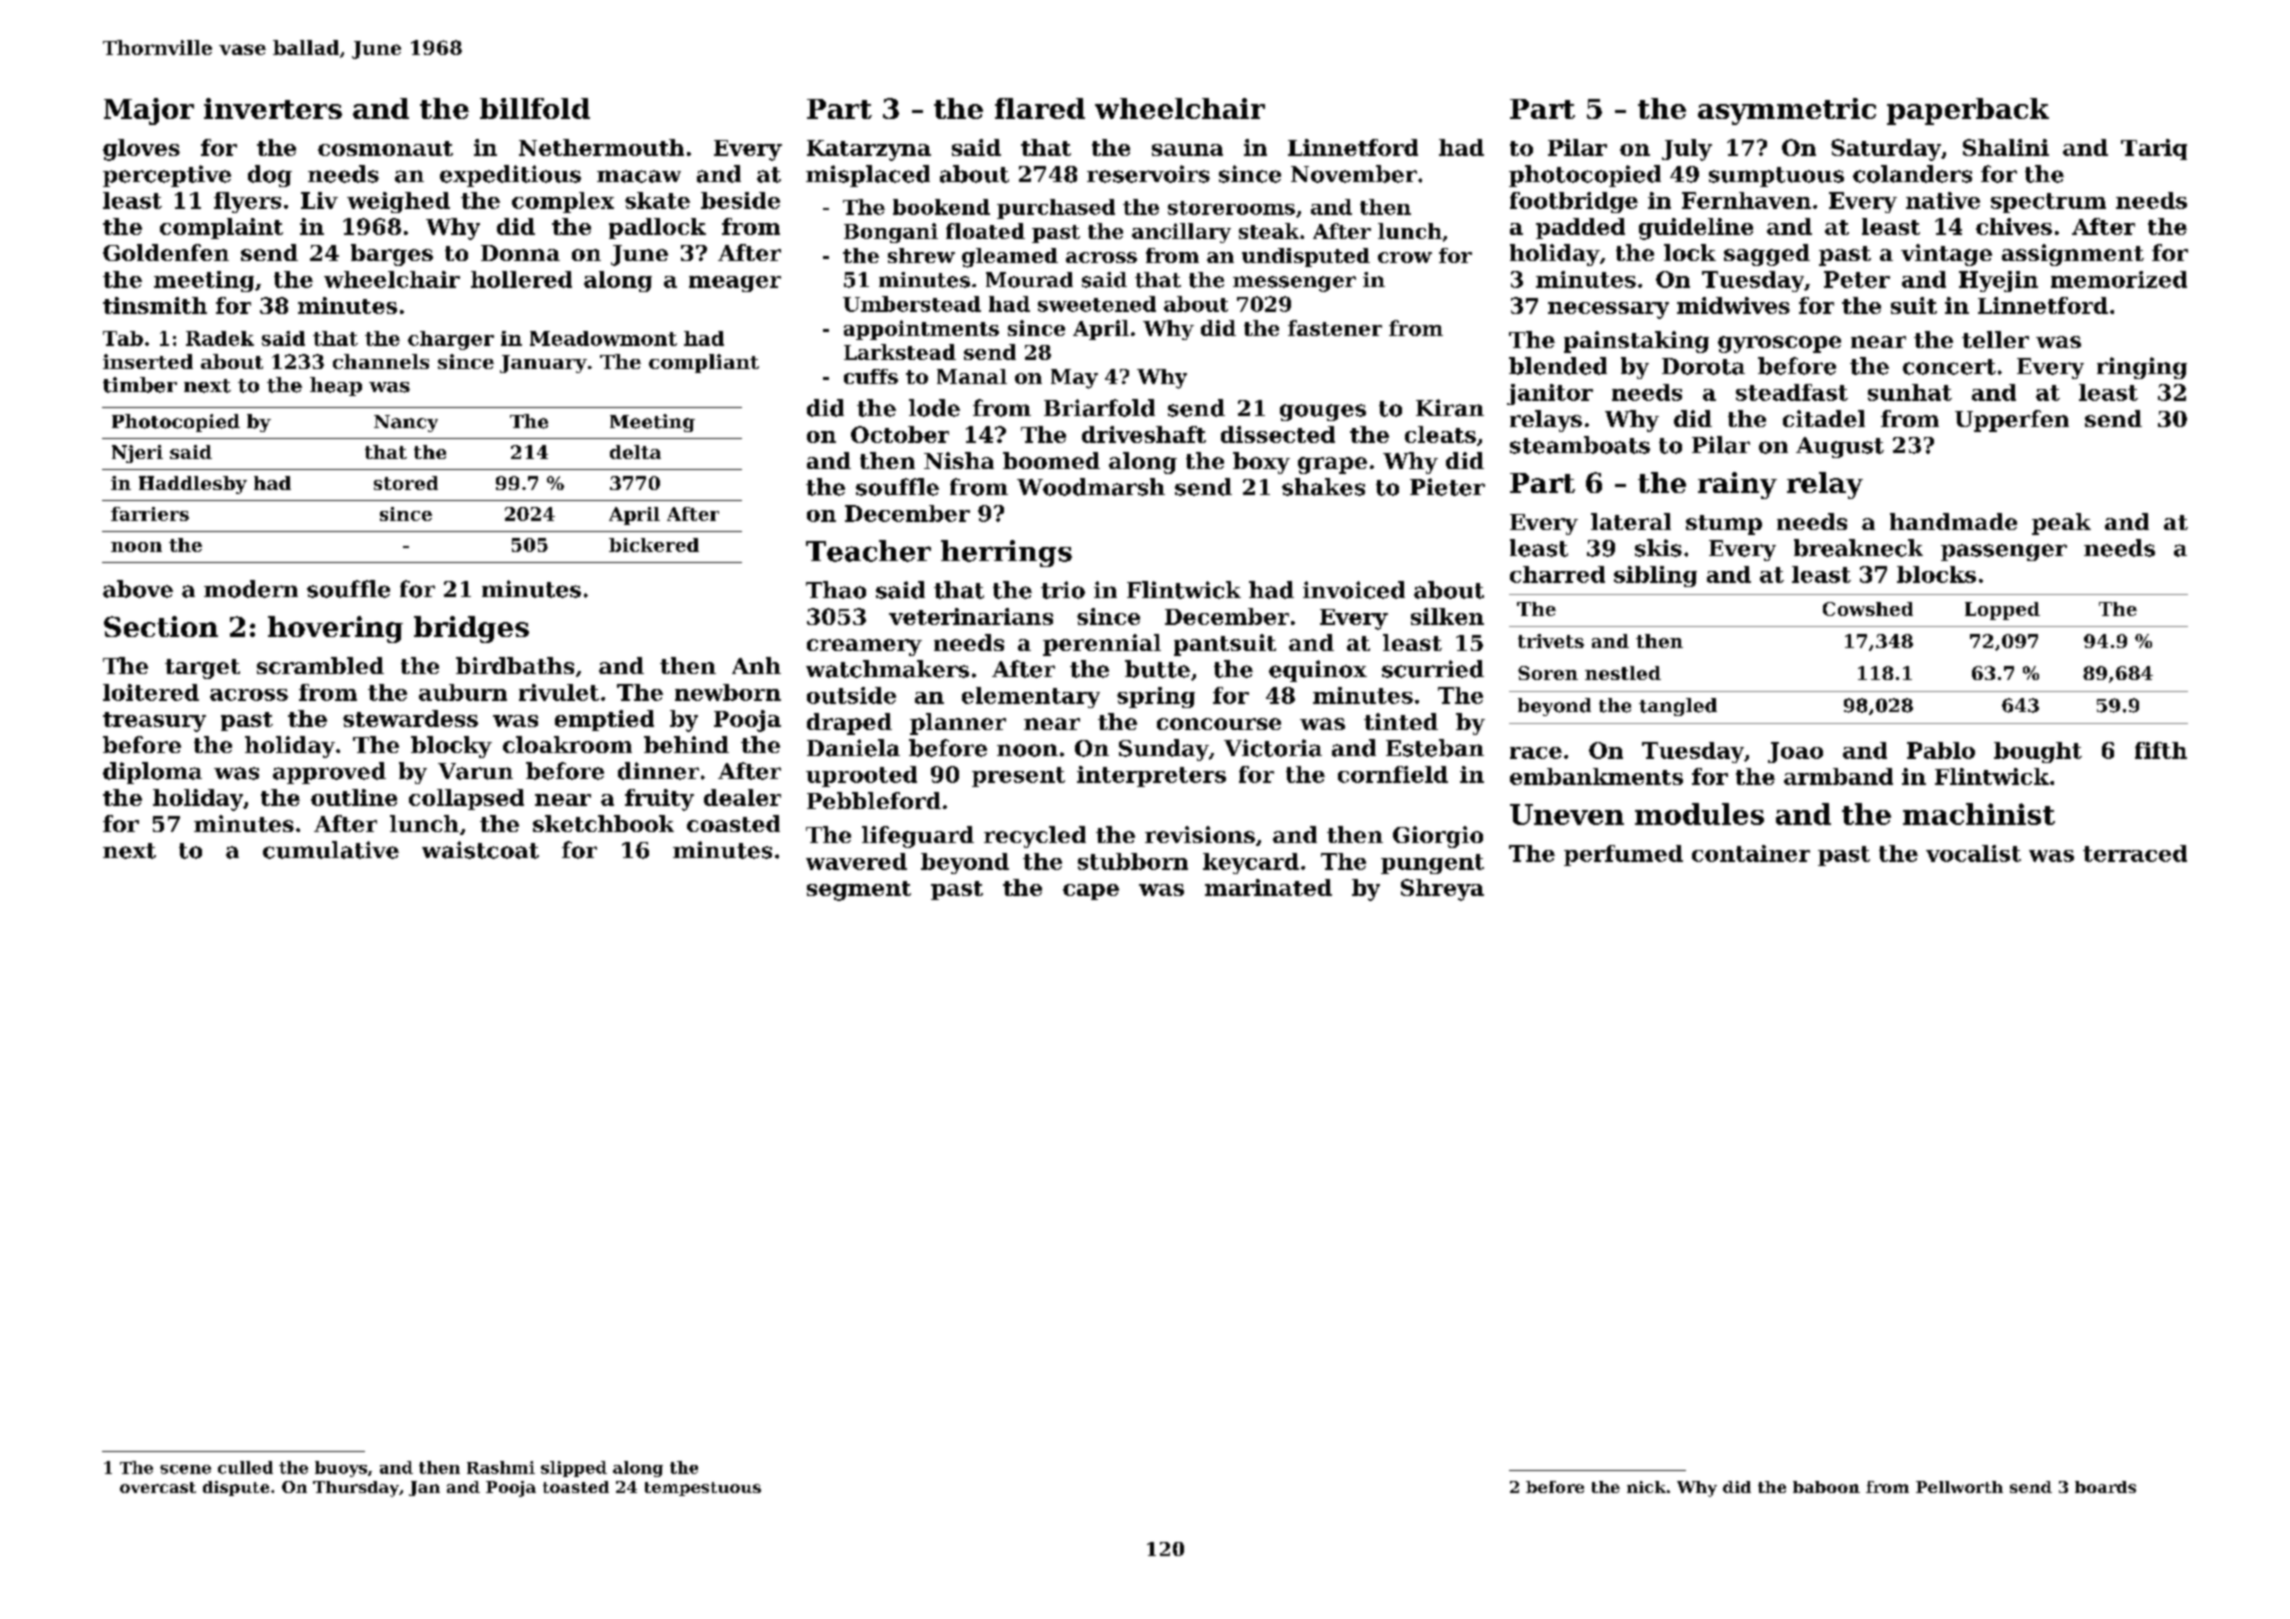 The height and width of the page is (1619, 2290). Describe the element at coordinates (1063, 590) in the page. I see `trio` at that location.
